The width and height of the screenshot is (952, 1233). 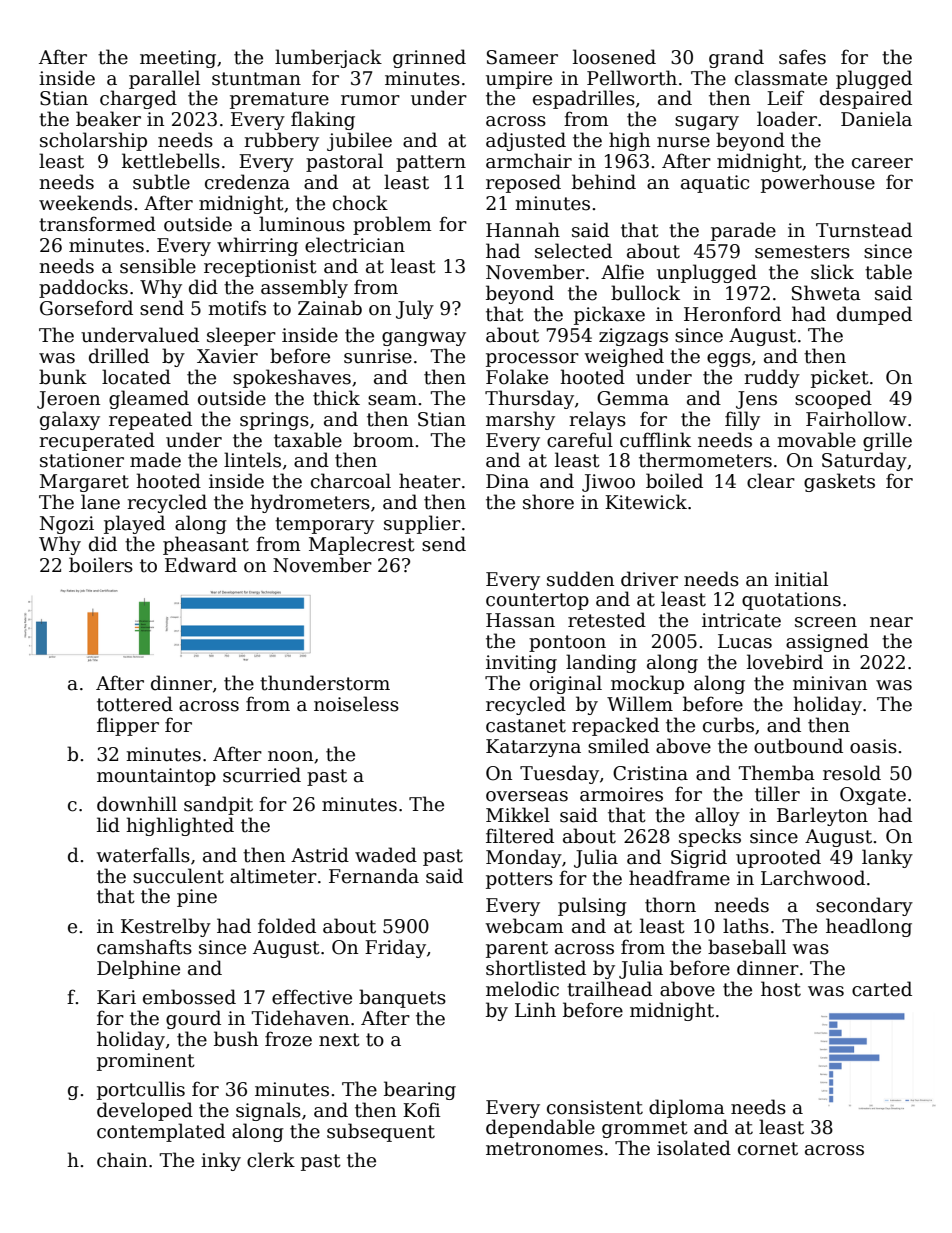 I want to click on flipper, so click(x=128, y=726).
